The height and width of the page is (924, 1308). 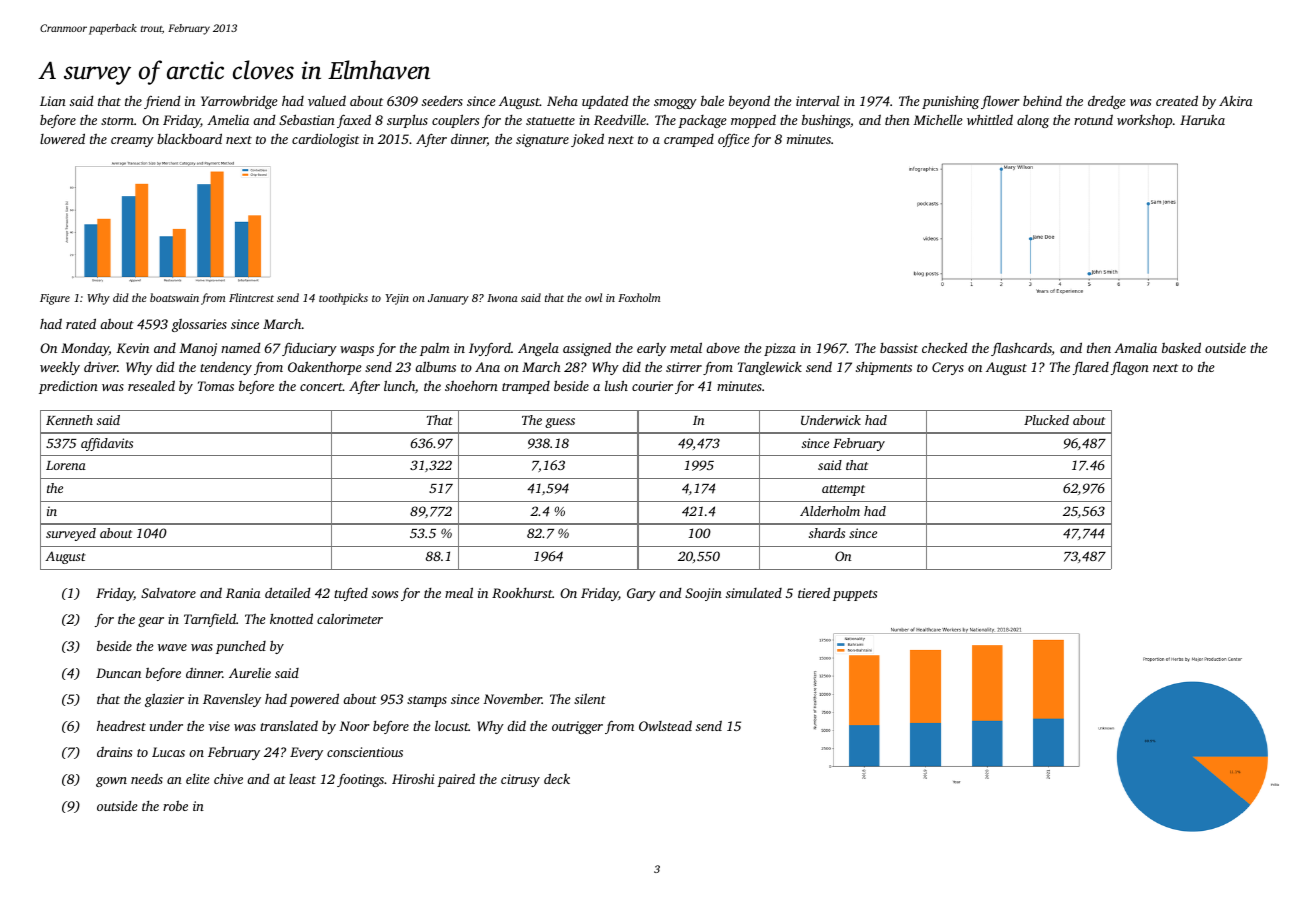 What do you see at coordinates (639, 297) in the page?
I see `Foxholm` at bounding box center [639, 297].
